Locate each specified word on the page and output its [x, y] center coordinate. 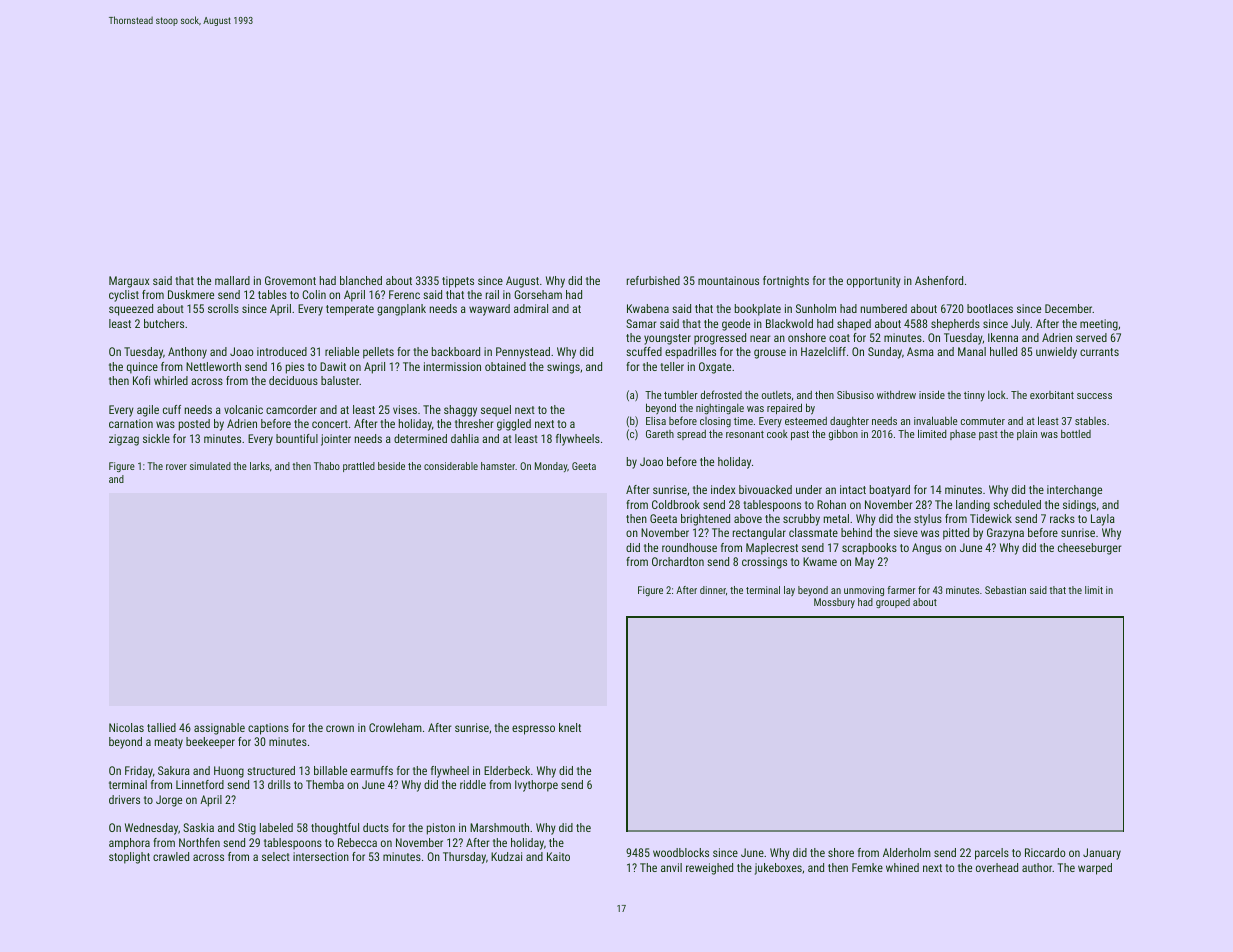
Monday [551, 467]
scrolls [223, 308]
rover [176, 467]
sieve [906, 532]
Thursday [464, 858]
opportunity [874, 282]
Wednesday [151, 829]
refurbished [653, 280]
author [1037, 867]
